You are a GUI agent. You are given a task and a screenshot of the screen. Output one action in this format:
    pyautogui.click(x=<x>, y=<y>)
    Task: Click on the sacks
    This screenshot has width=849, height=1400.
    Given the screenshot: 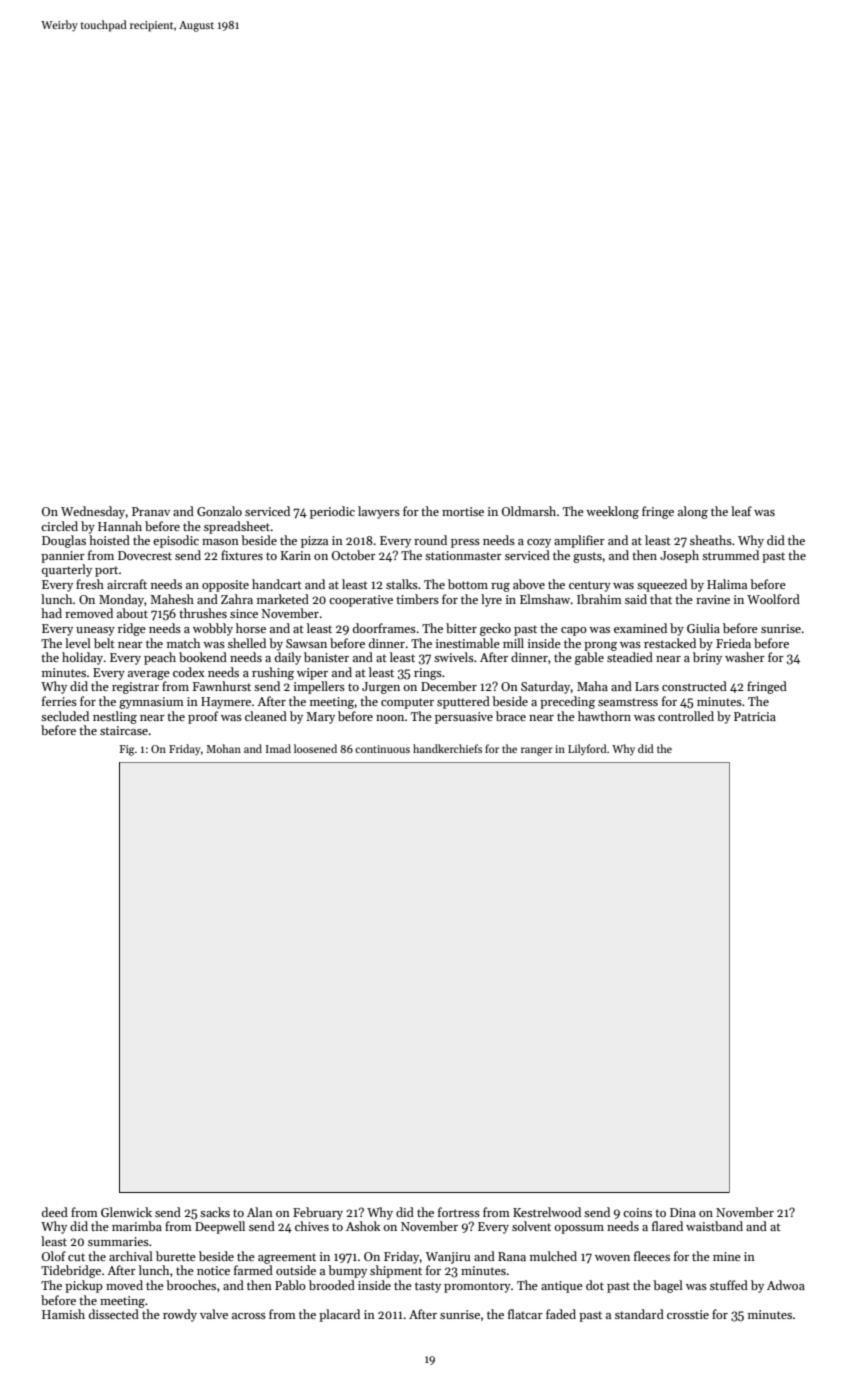 What is the action you would take?
    pyautogui.click(x=215, y=1212)
